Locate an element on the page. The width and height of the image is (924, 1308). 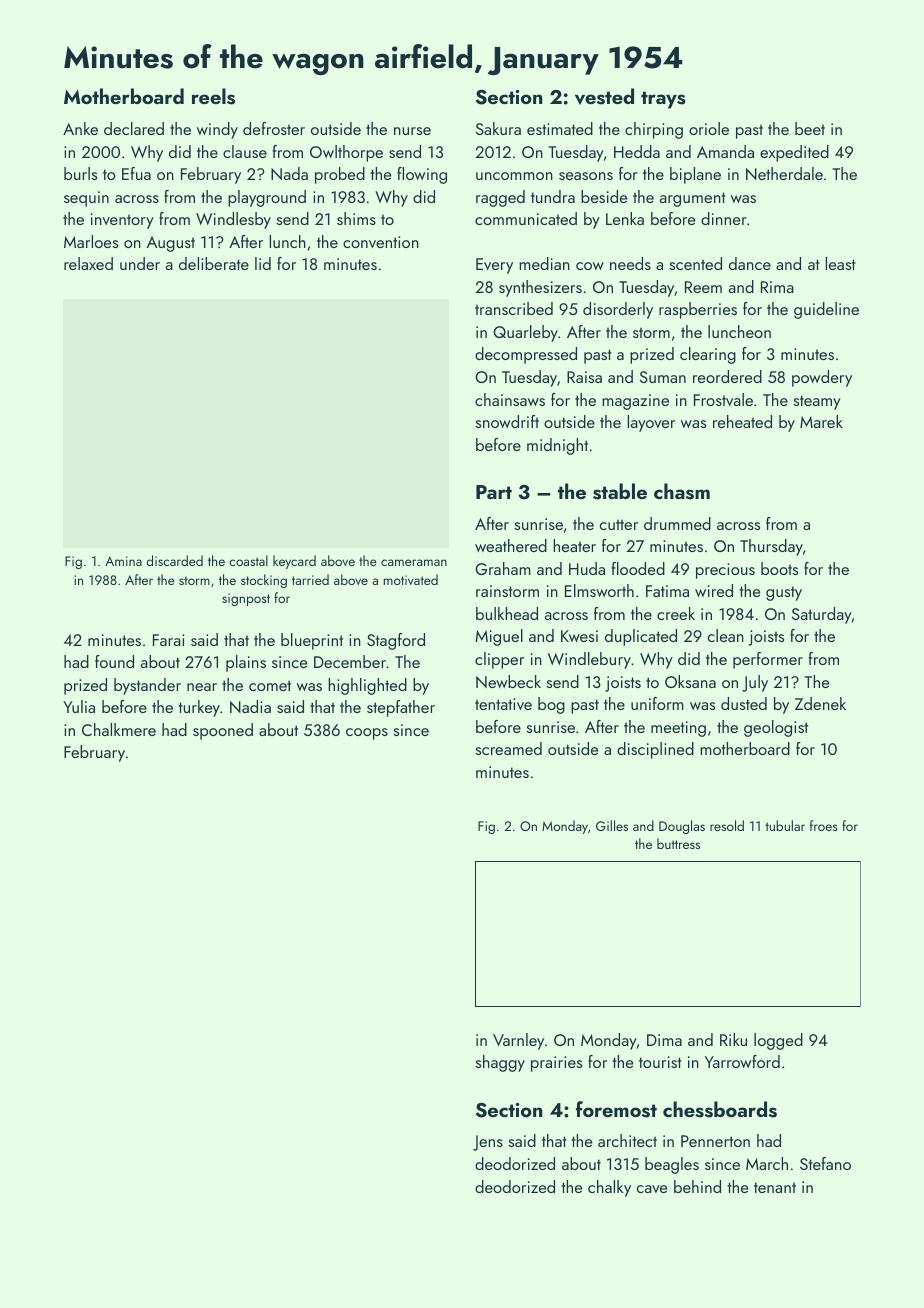
relaxed is located at coordinates (88, 263).
